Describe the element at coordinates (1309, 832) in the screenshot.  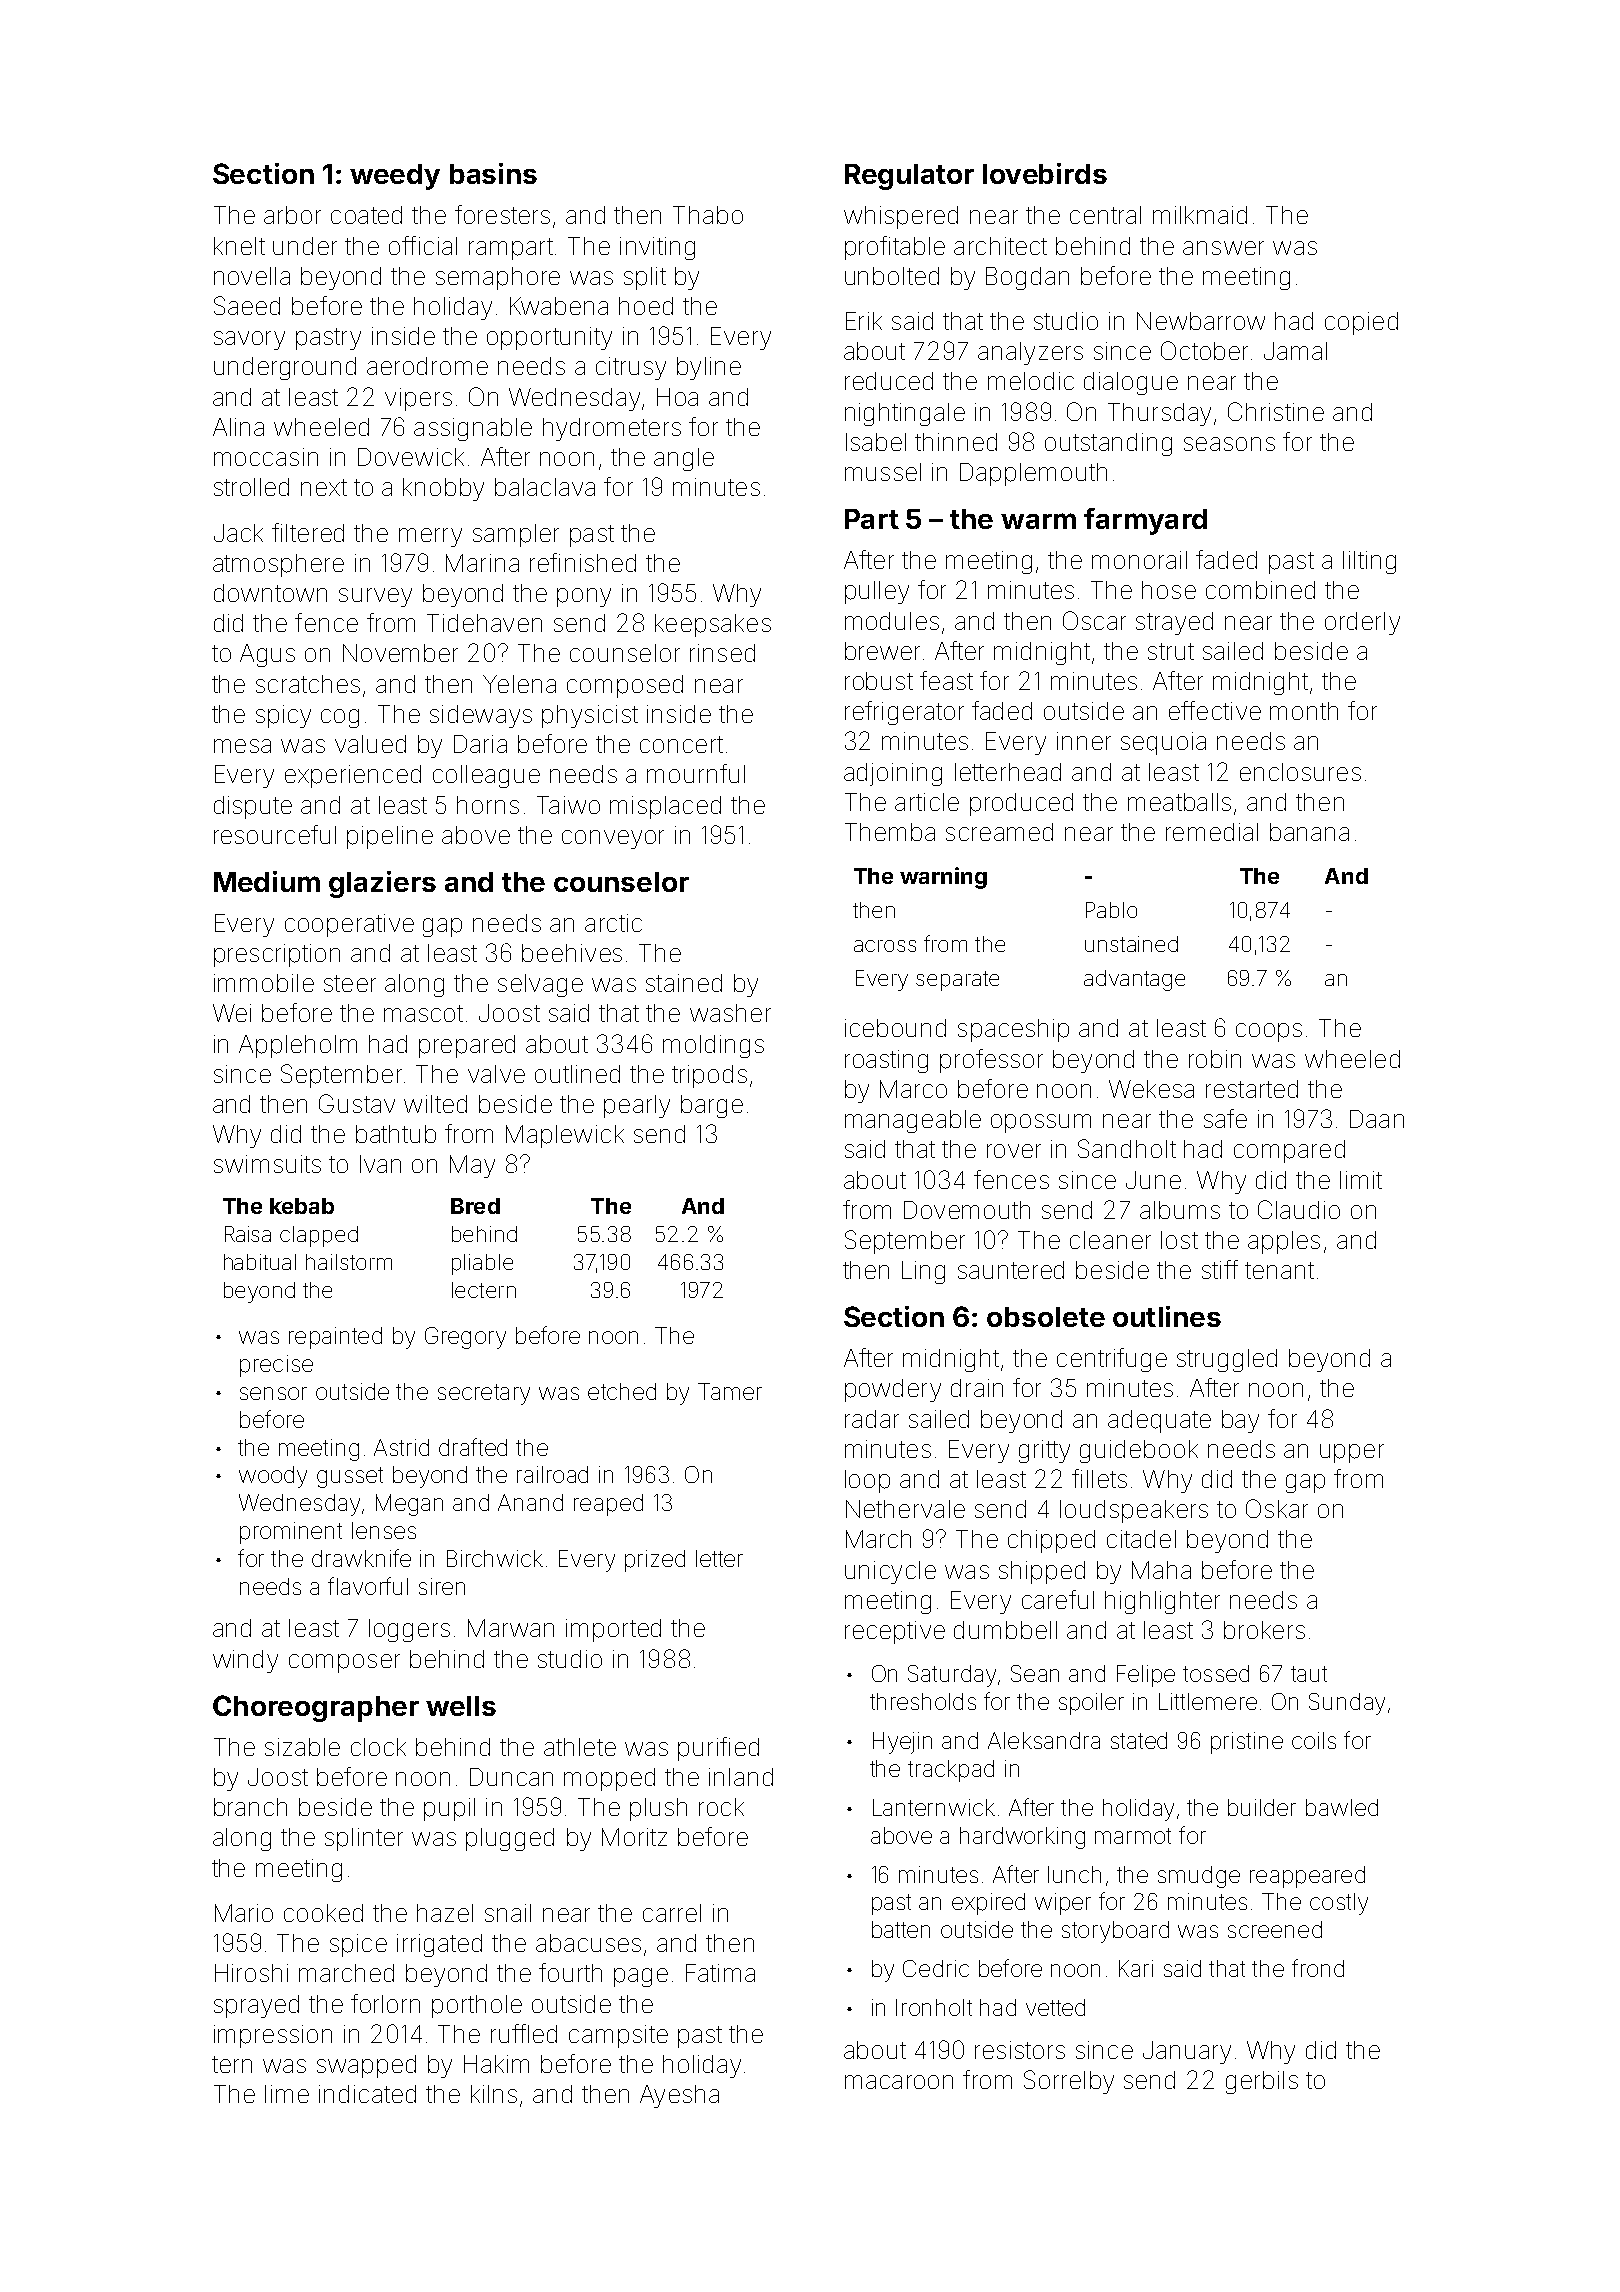
I see `banana` at that location.
